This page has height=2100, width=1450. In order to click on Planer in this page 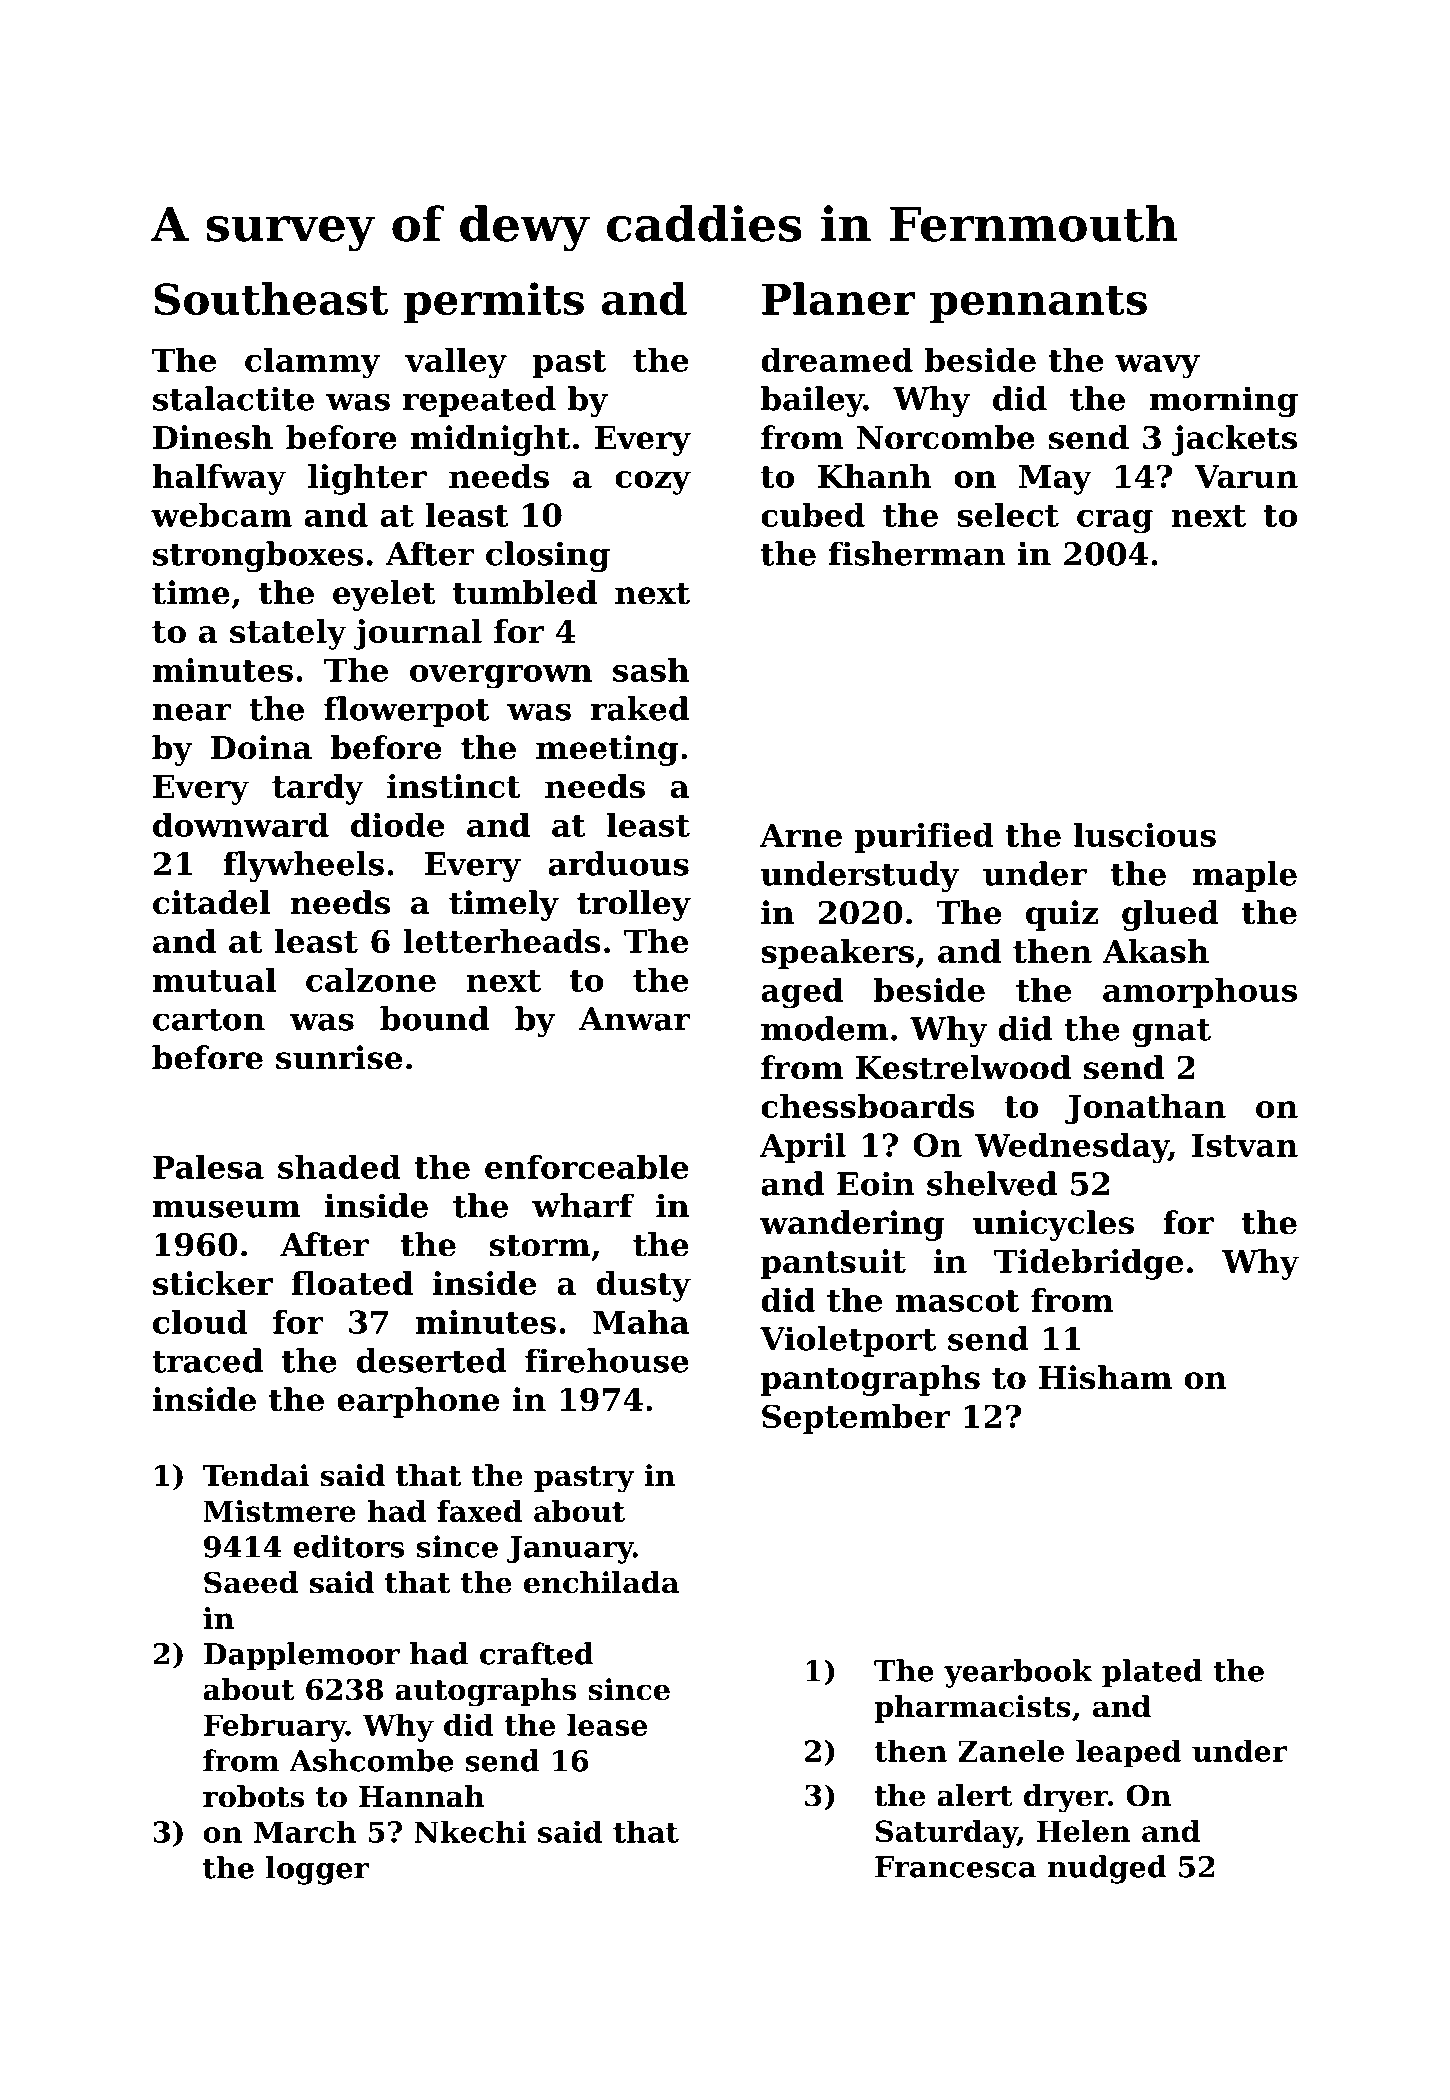, I will do `click(839, 298)`.
